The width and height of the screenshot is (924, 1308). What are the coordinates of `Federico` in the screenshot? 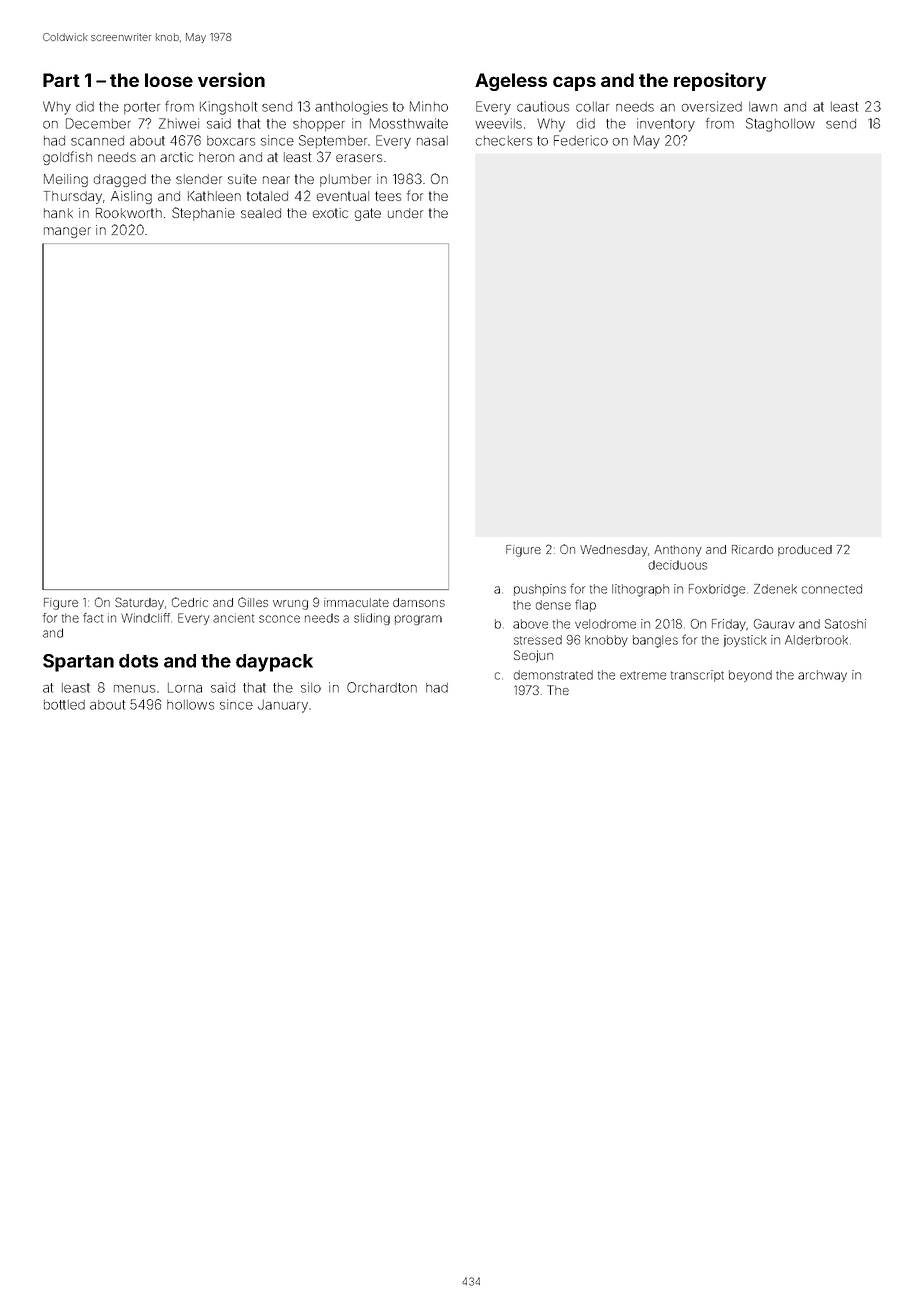 It's located at (581, 140).
